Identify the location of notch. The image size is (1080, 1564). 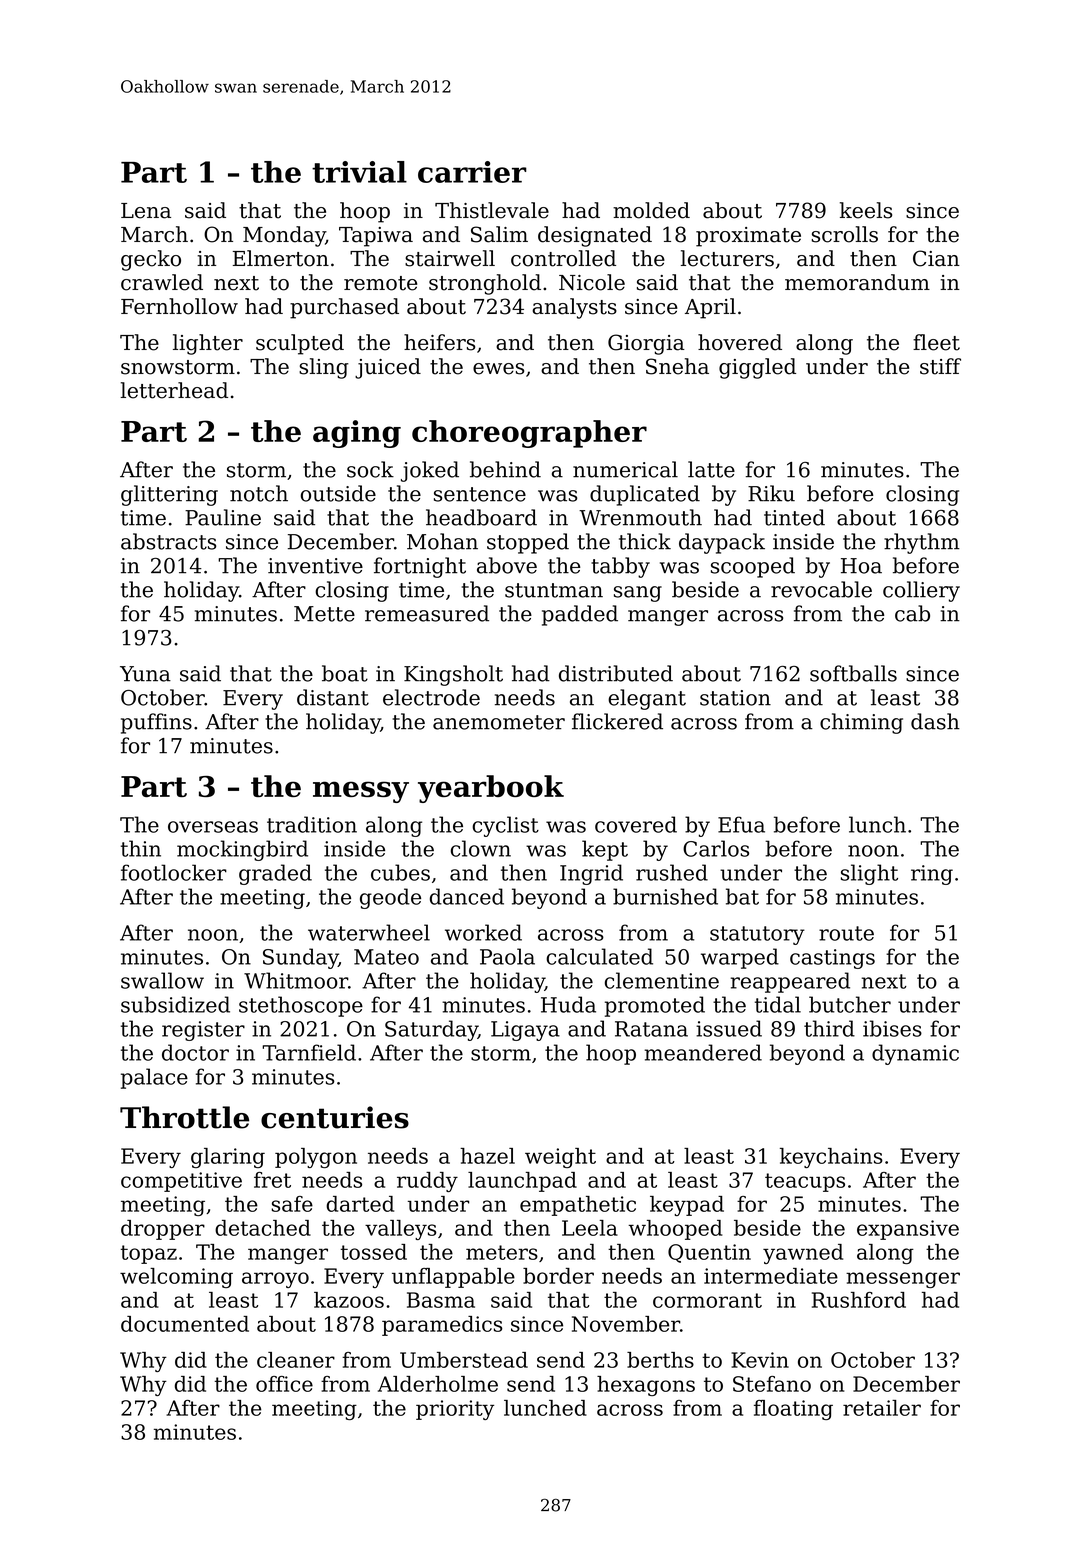
(259, 493).
